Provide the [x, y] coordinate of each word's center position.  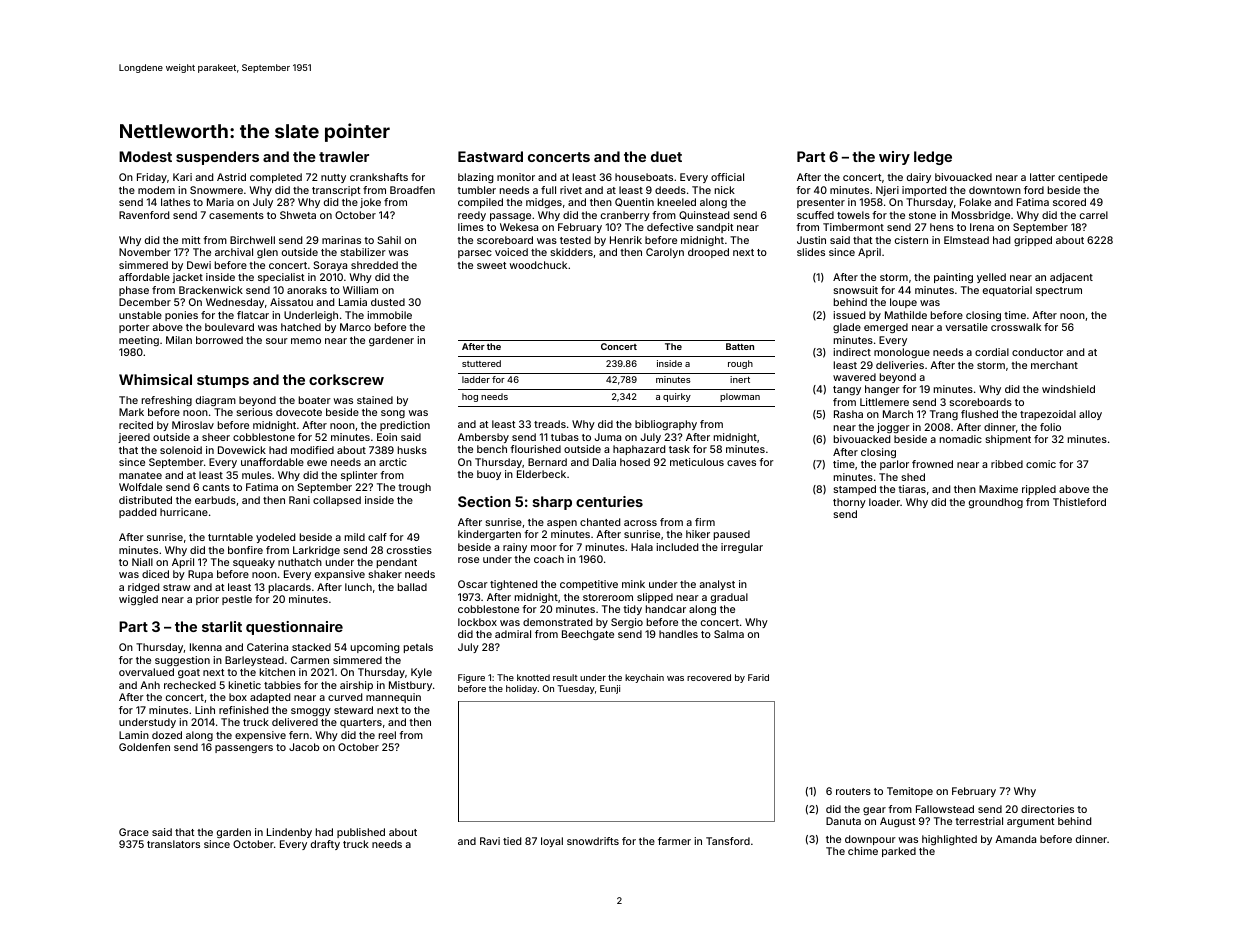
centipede [1083, 178]
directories [1047, 809]
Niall [142, 562]
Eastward [490, 156]
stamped [855, 490]
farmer [674, 841]
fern [299, 735]
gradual [729, 598]
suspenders [217, 158]
